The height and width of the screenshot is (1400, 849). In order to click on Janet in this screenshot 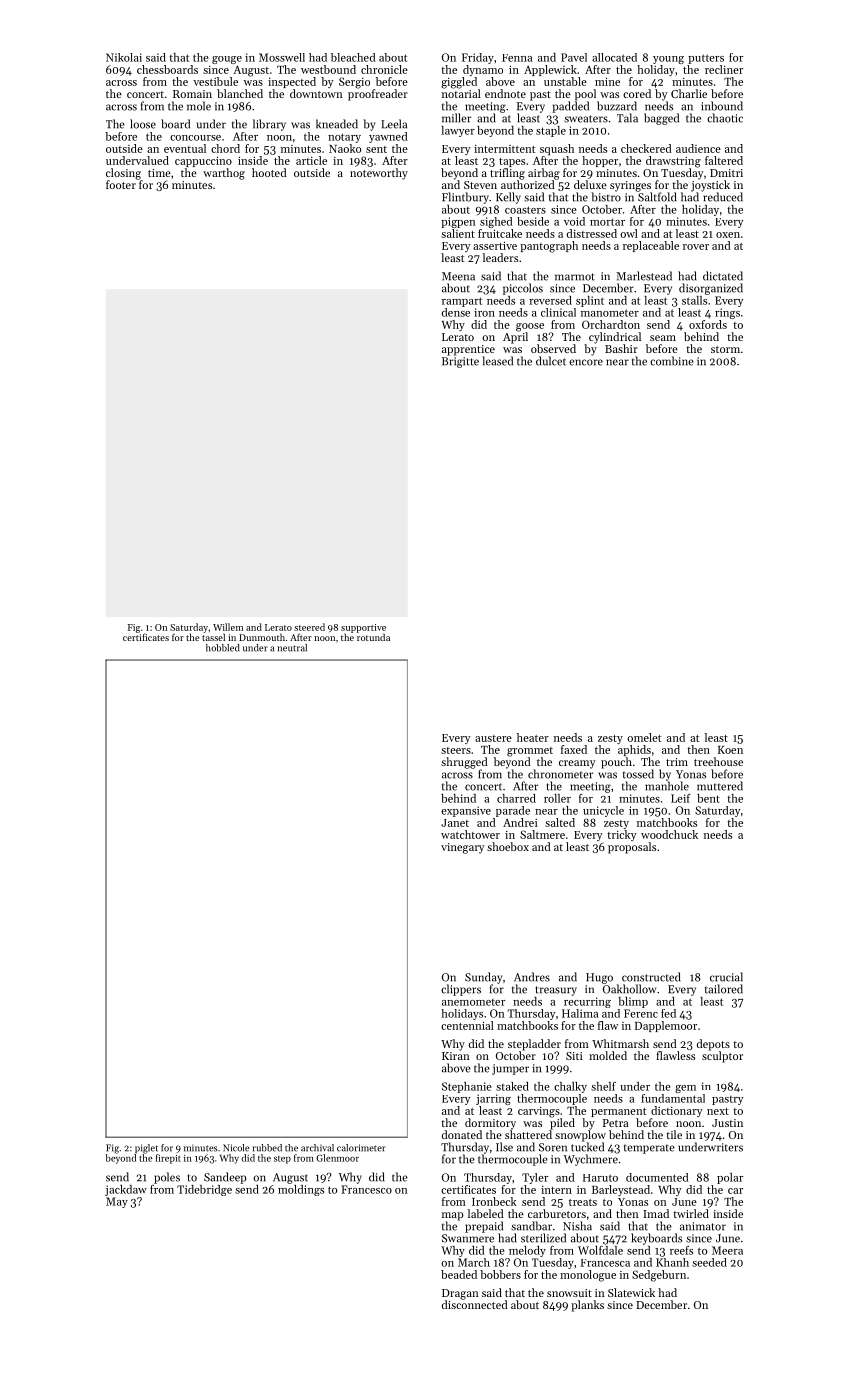, I will do `click(455, 823)`.
